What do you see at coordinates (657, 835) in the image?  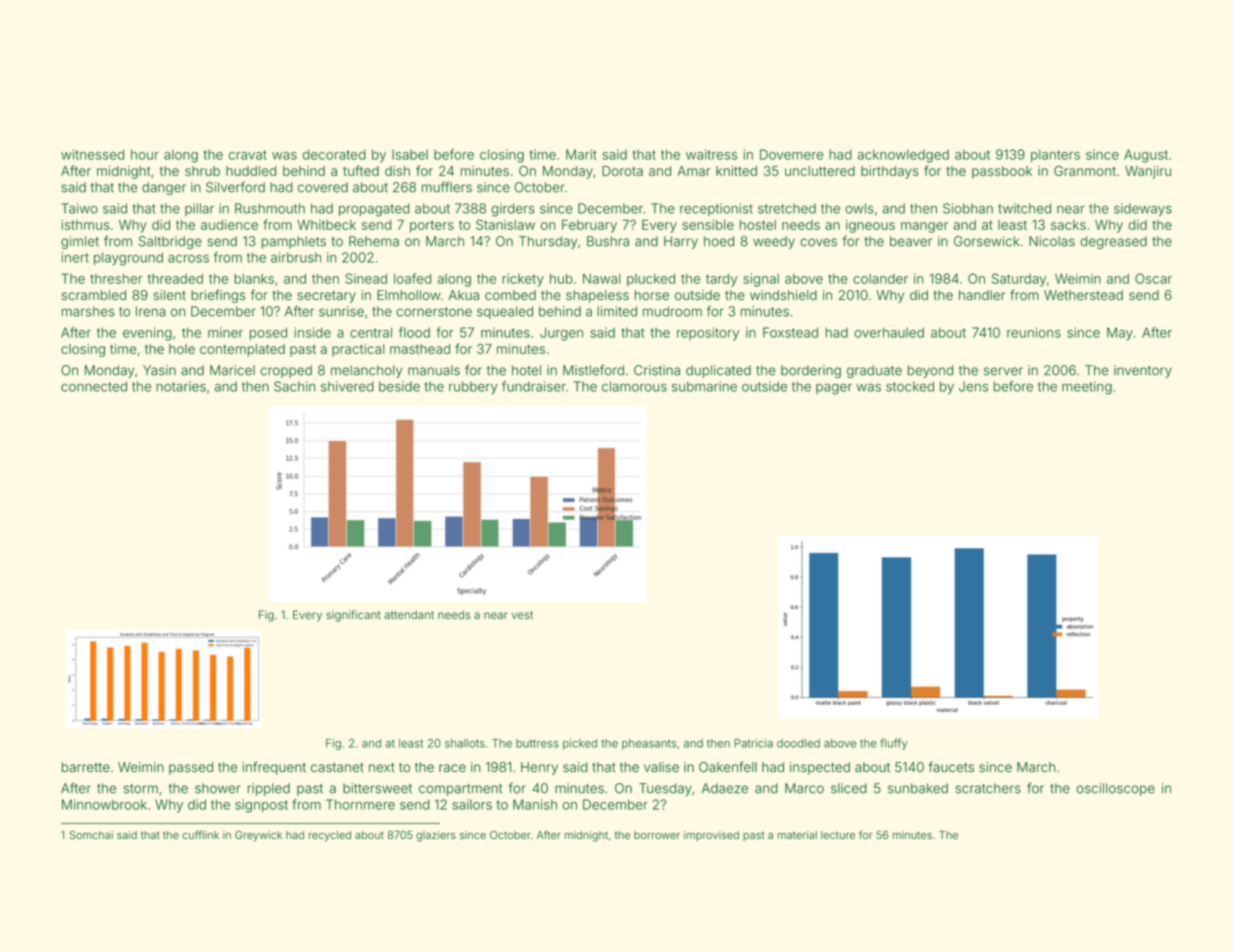 I see `borrower` at bounding box center [657, 835].
